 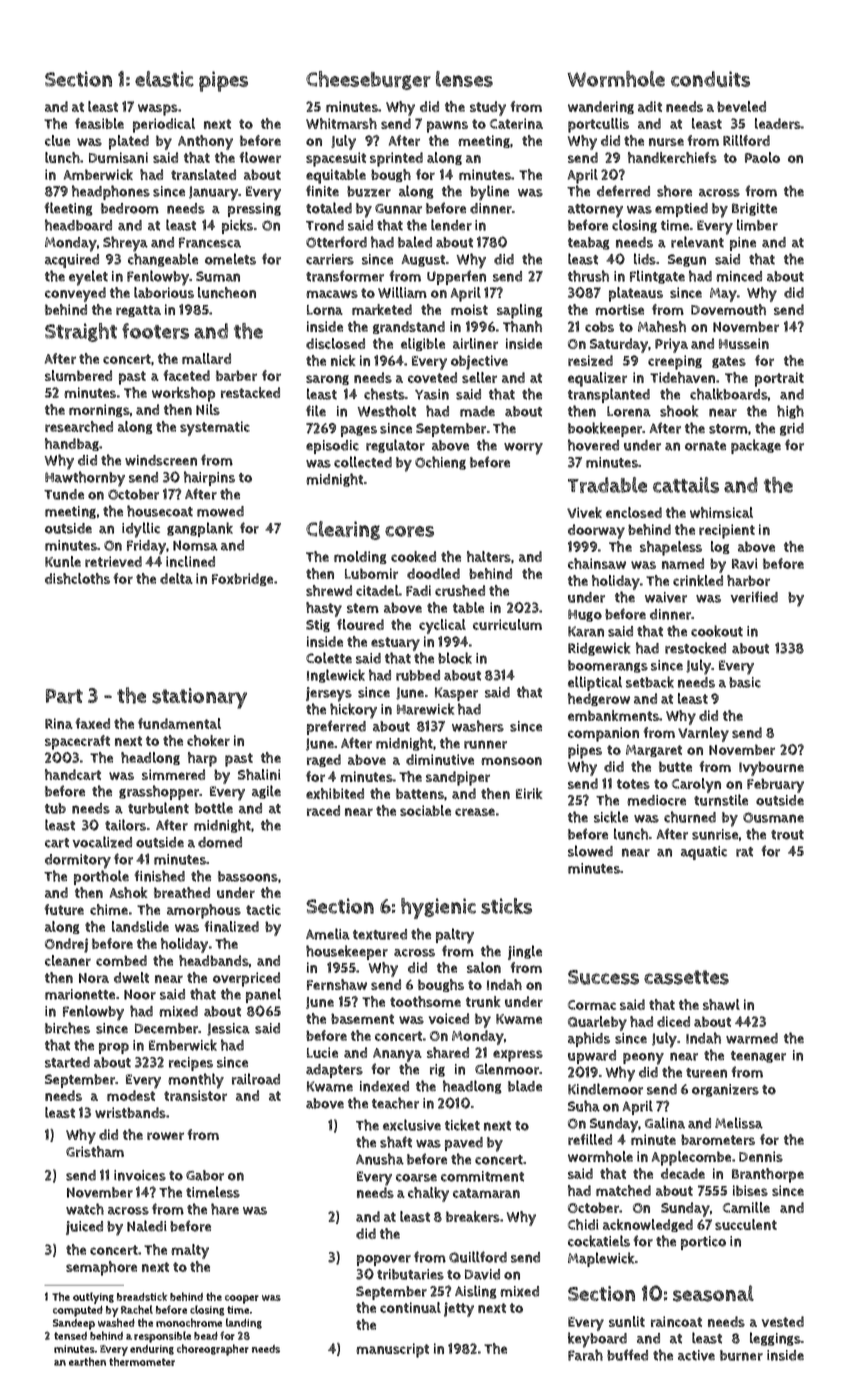 What do you see at coordinates (672, 157) in the image?
I see `handkerchiefs` at bounding box center [672, 157].
